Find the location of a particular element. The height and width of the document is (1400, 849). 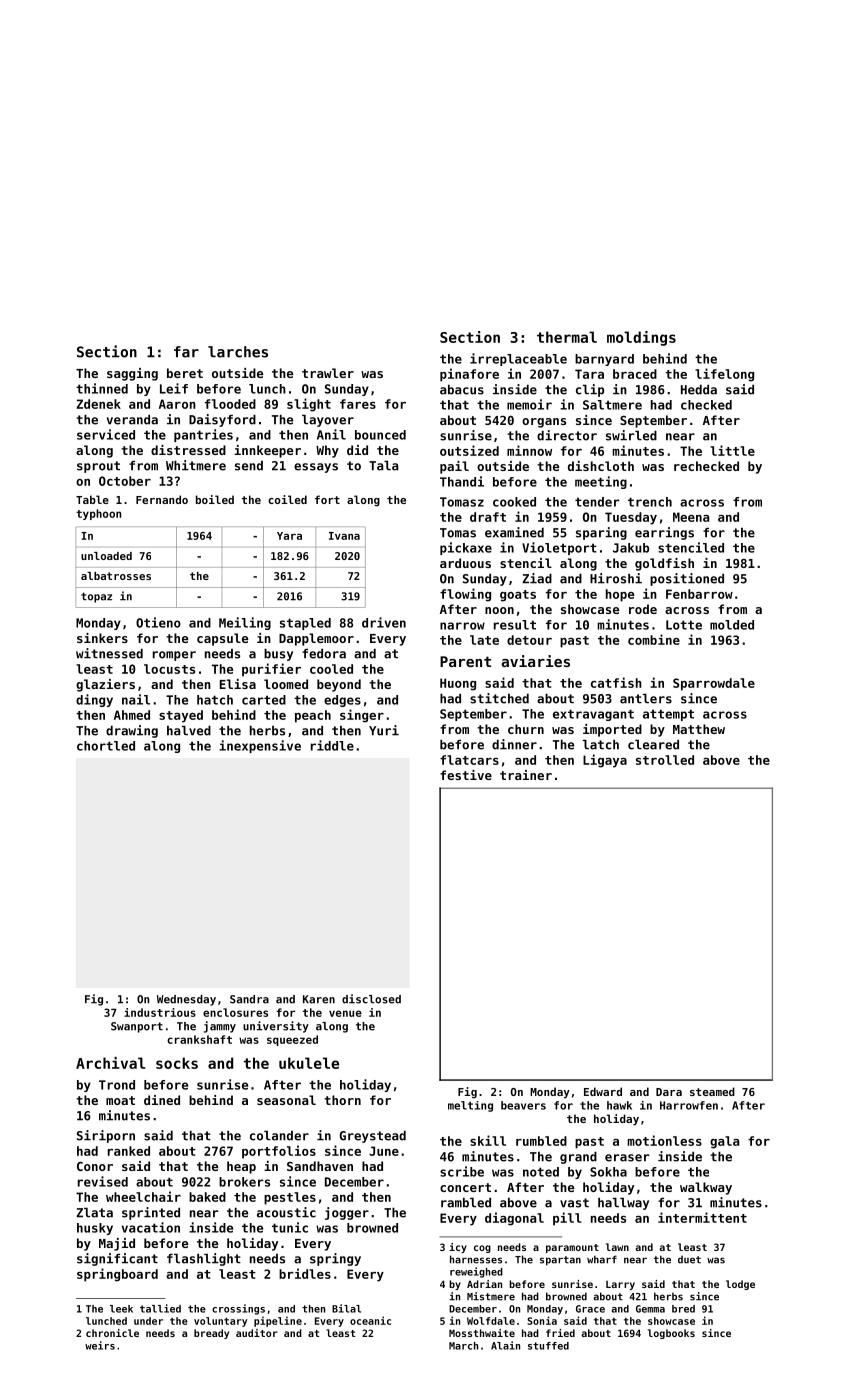

memoir is located at coordinates (529, 404).
